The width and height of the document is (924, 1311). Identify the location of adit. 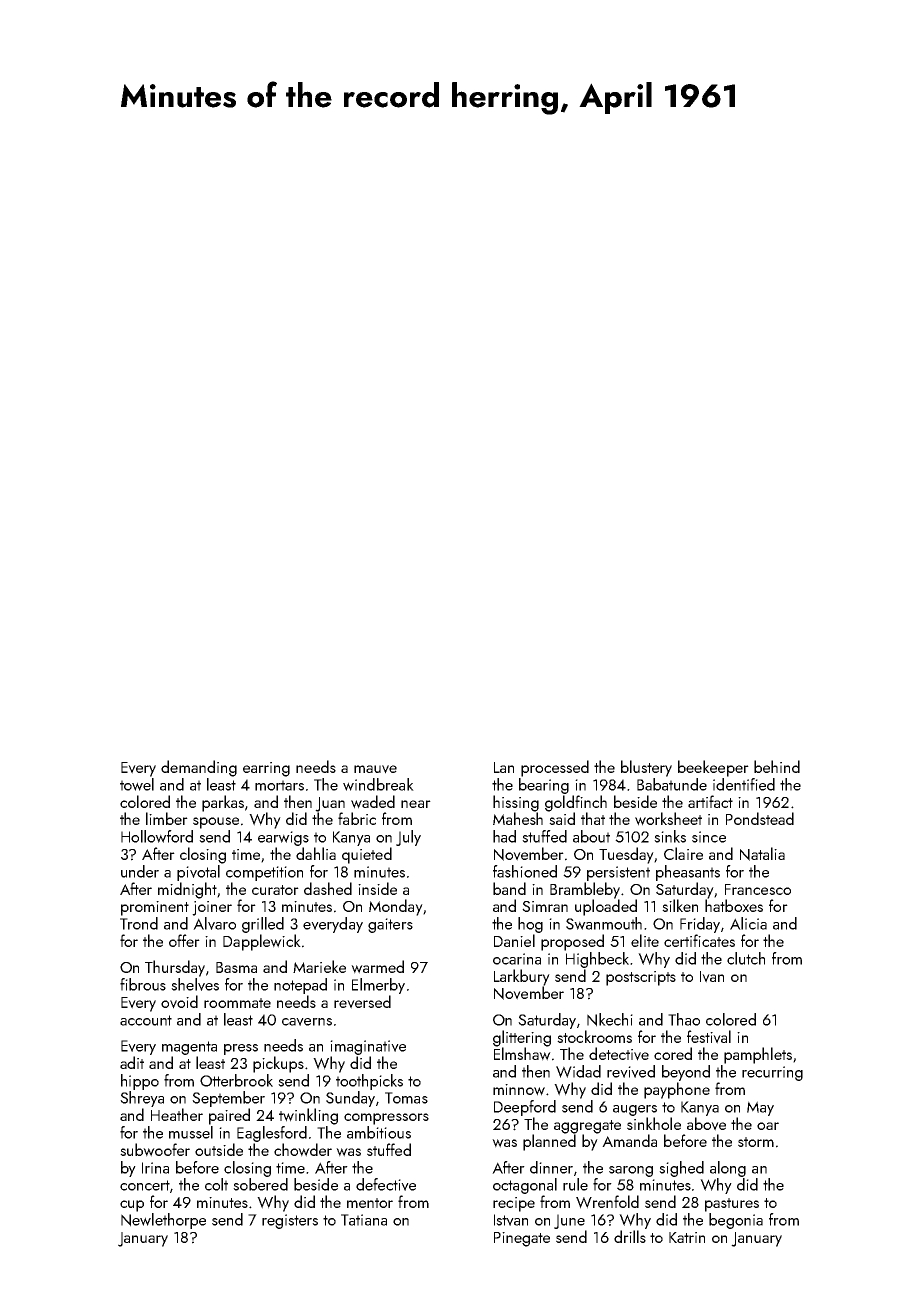
(132, 1062).
